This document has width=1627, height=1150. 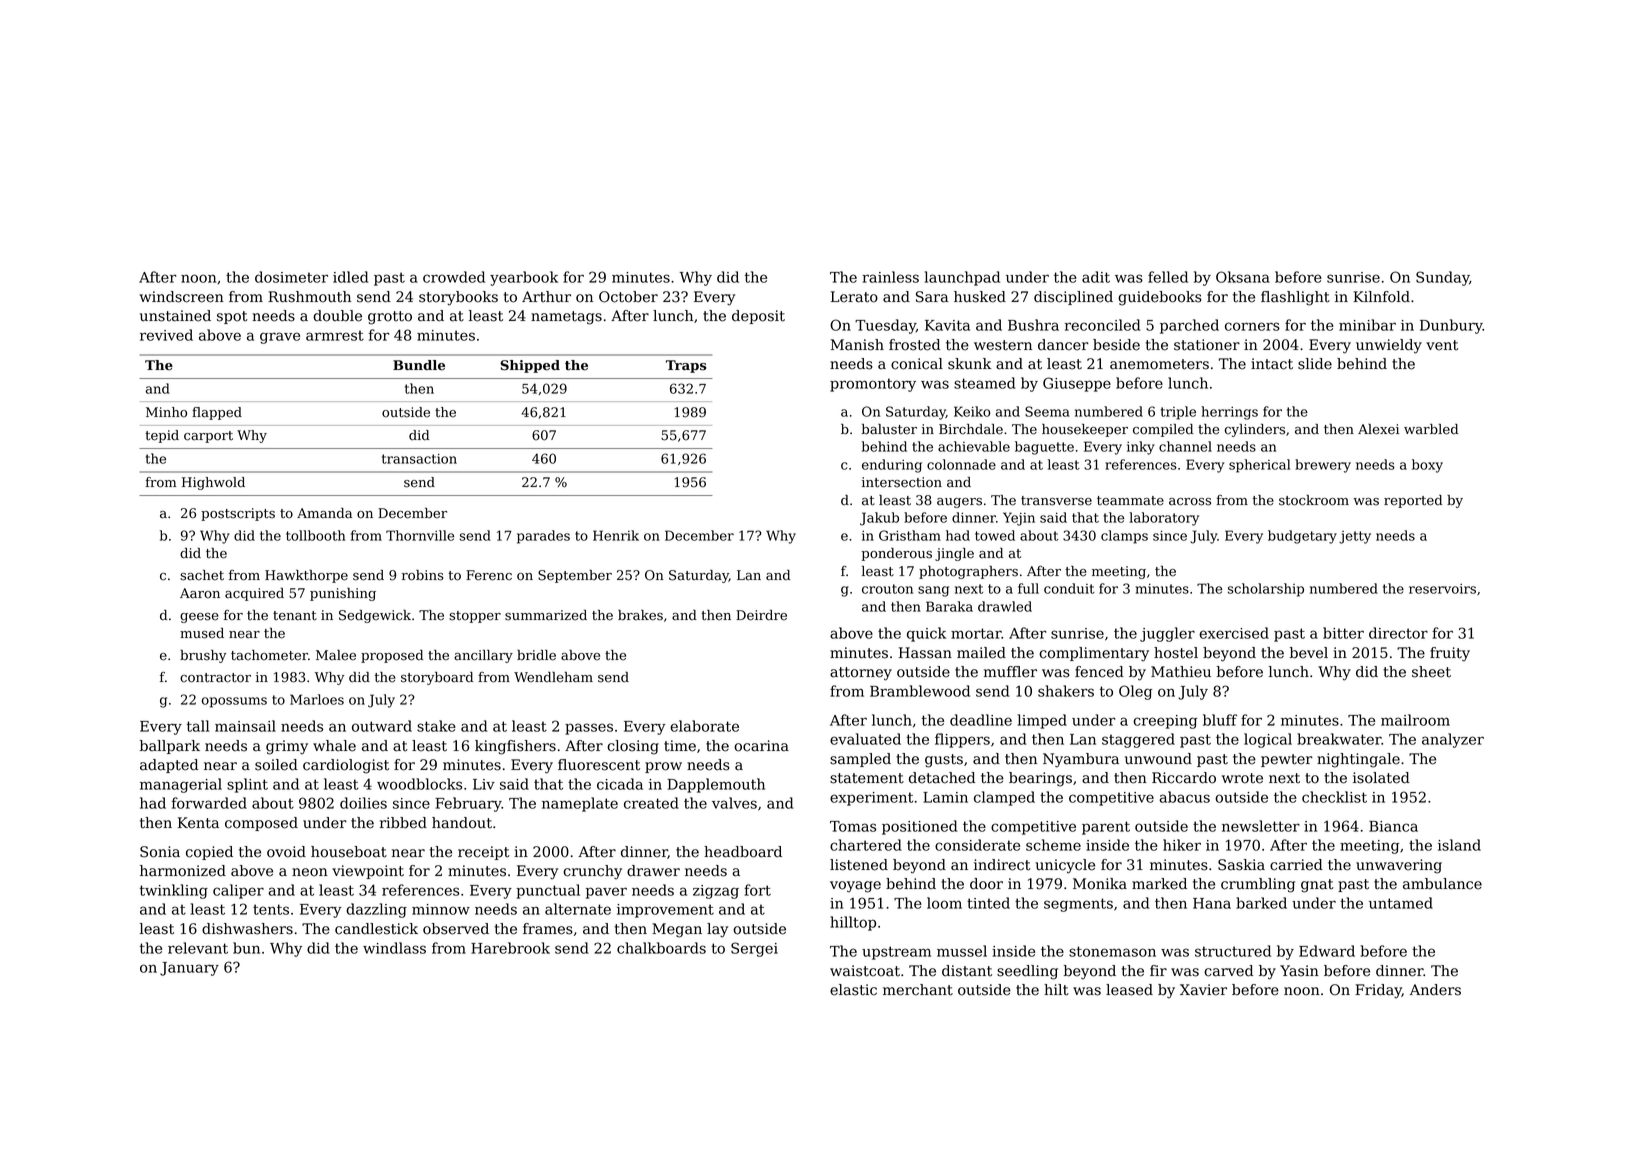 What do you see at coordinates (291, 277) in the document?
I see `dosimeter` at bounding box center [291, 277].
